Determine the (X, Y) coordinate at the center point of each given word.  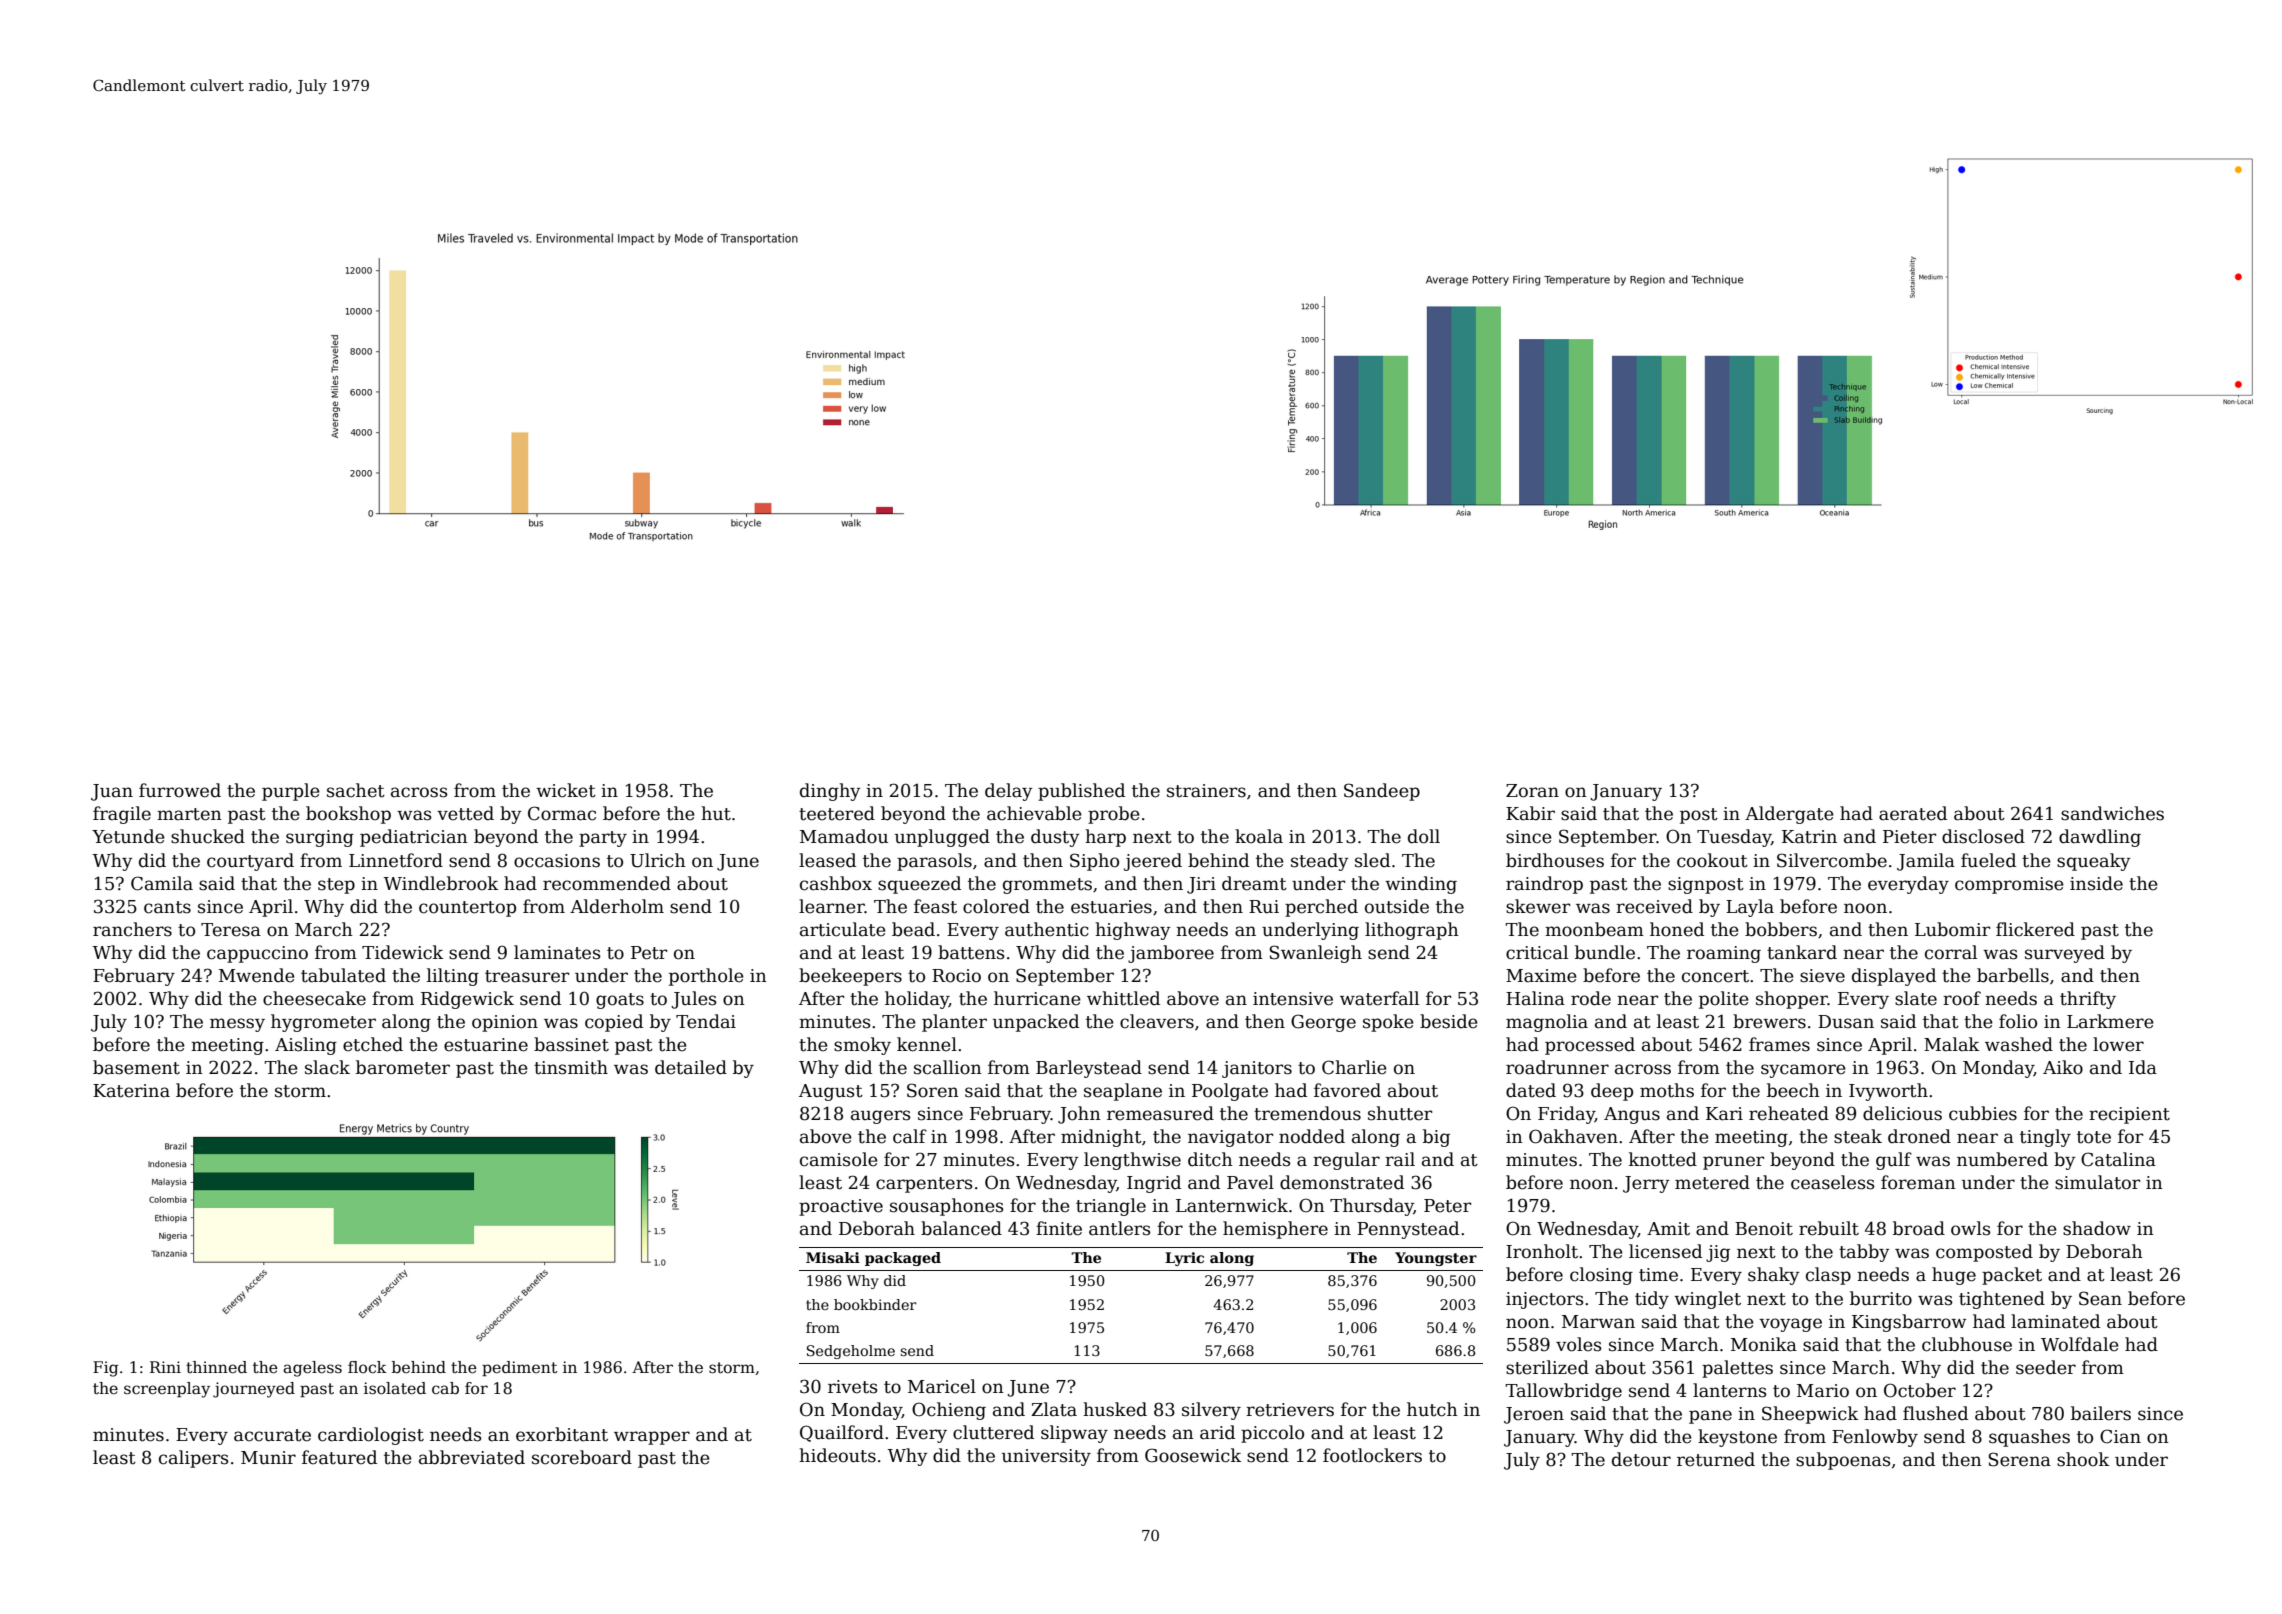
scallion (948, 1067)
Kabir (1530, 813)
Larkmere (2110, 1021)
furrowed (180, 790)
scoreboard (582, 1457)
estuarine (486, 1045)
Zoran (1532, 791)
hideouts (837, 1455)
